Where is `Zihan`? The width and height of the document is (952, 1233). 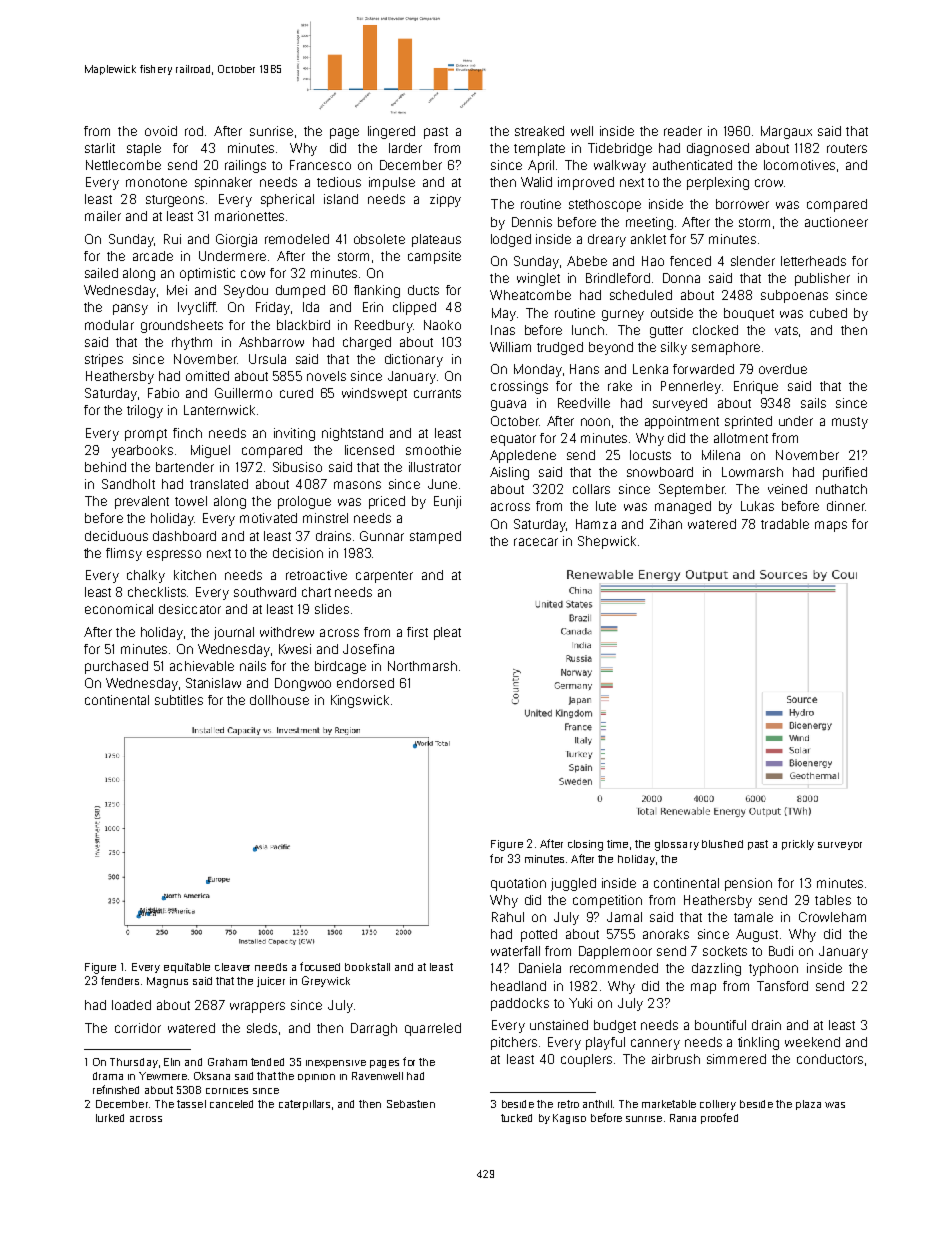
Zihan is located at coordinates (666, 524).
